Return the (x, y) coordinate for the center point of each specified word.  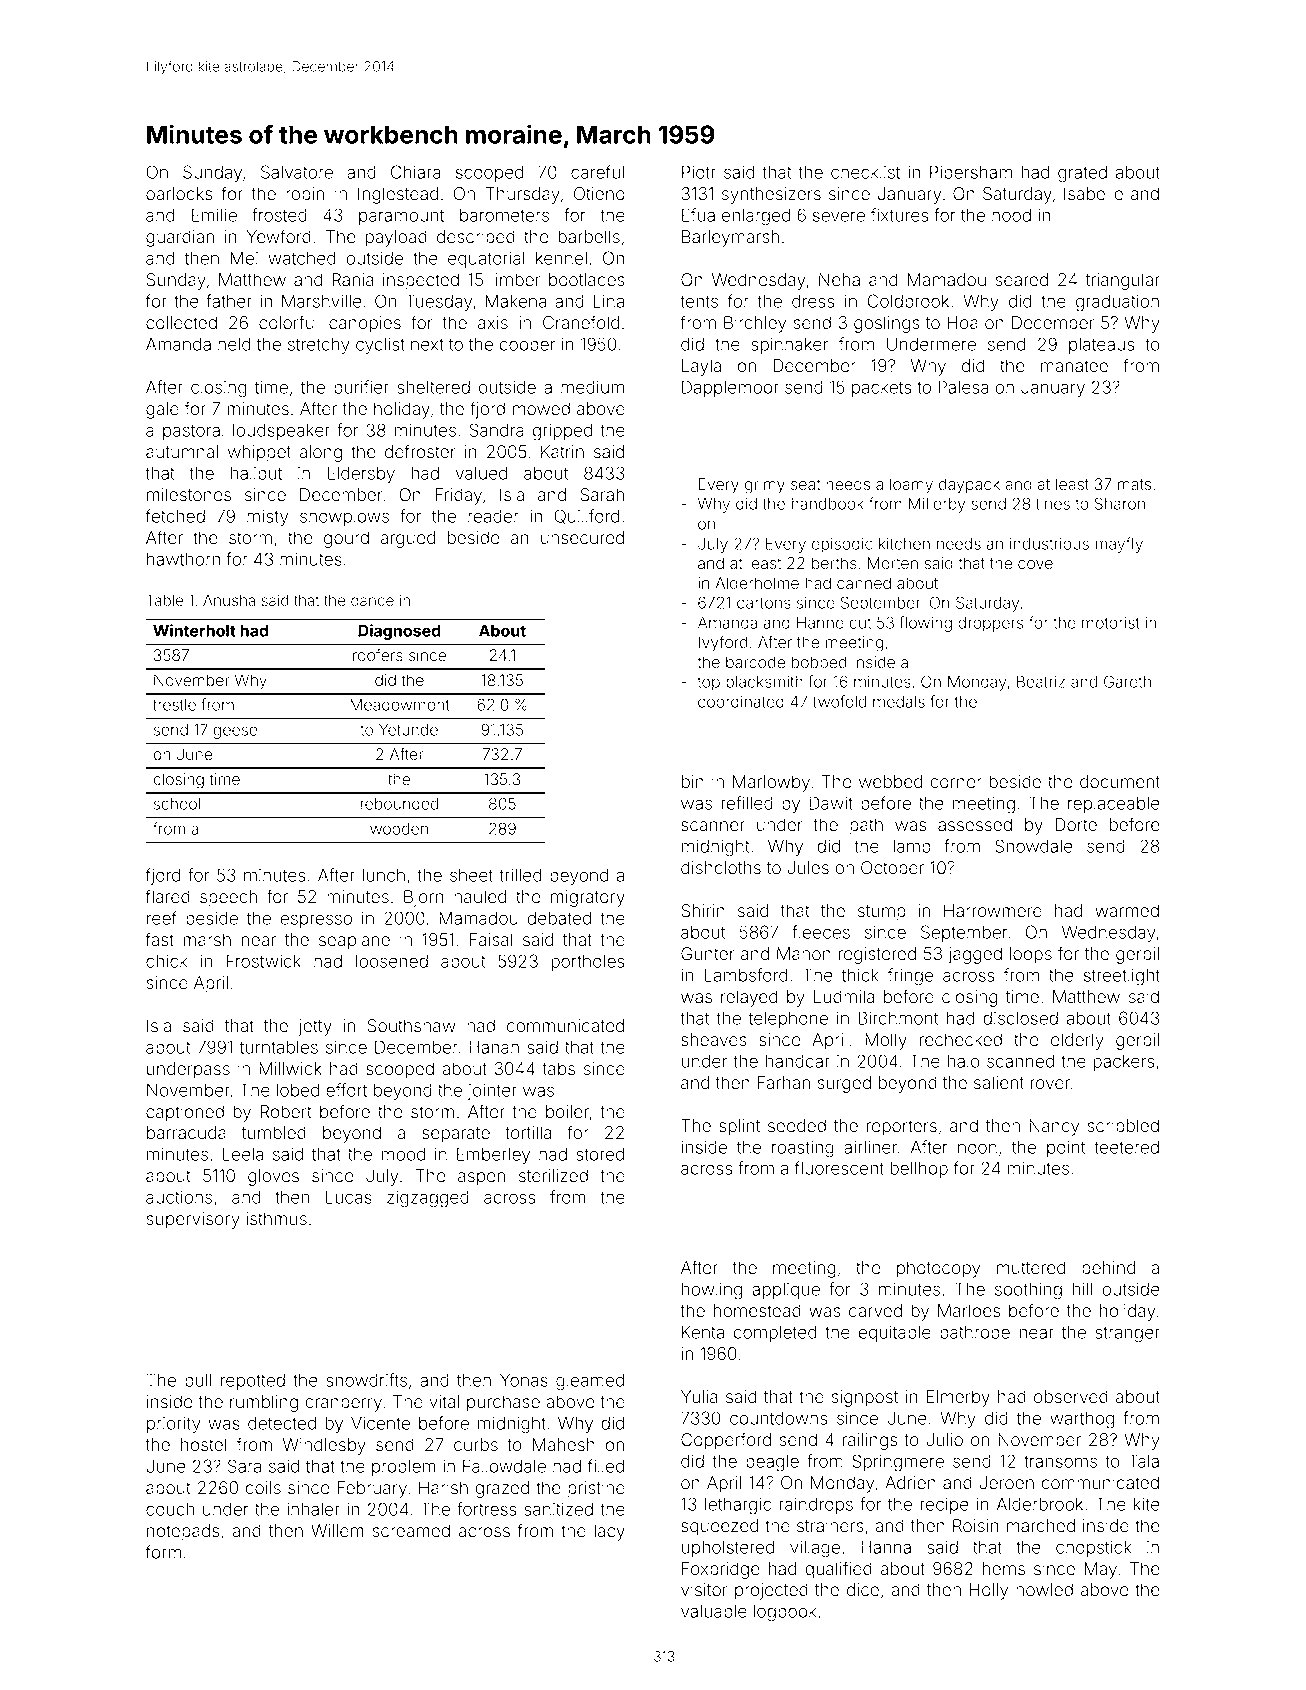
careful (597, 172)
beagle (772, 1463)
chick (166, 961)
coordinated (741, 702)
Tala (1144, 1461)
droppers (991, 624)
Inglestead (398, 195)
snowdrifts (366, 1380)
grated (1082, 174)
